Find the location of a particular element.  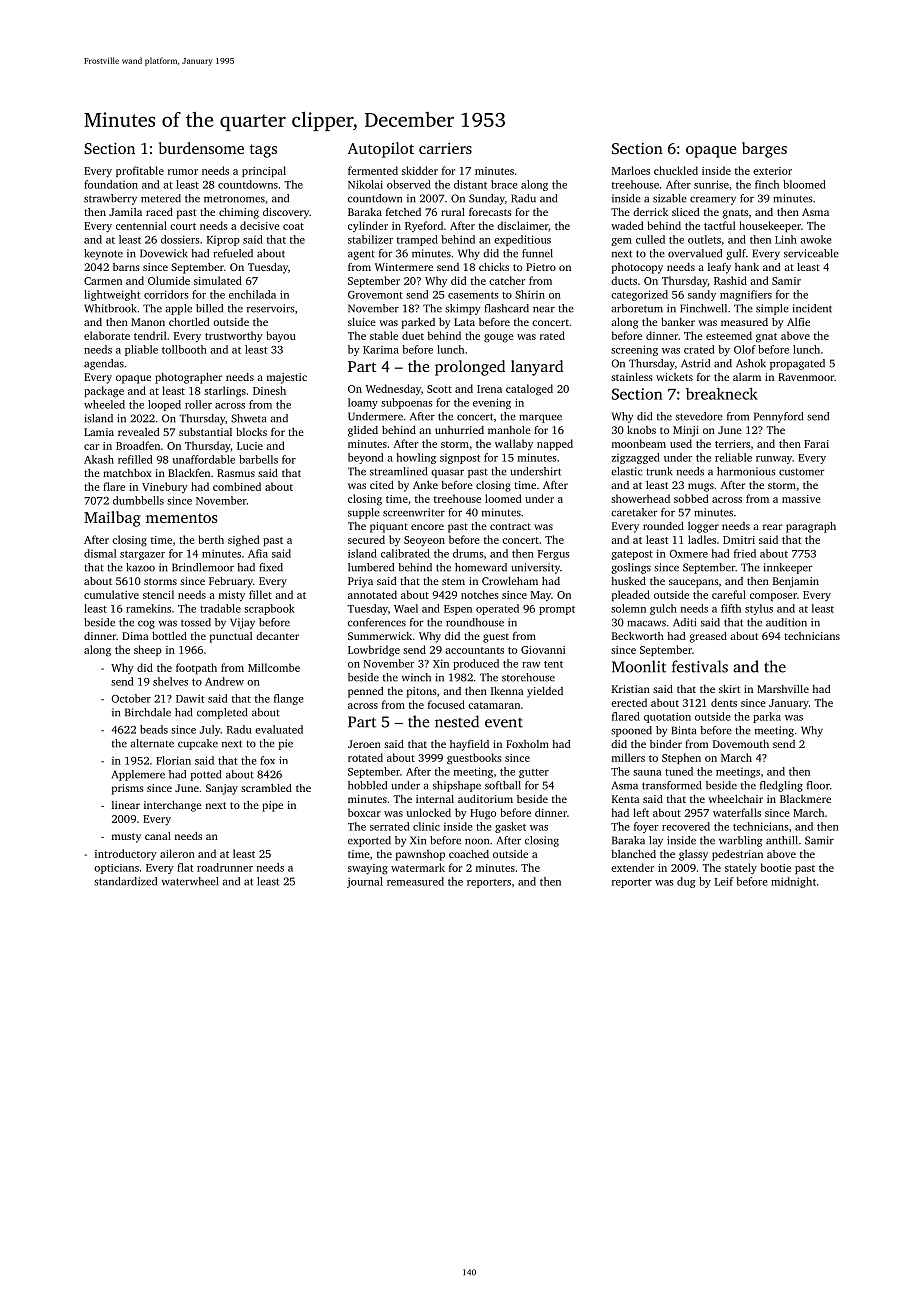

disclaimer is located at coordinates (522, 225).
